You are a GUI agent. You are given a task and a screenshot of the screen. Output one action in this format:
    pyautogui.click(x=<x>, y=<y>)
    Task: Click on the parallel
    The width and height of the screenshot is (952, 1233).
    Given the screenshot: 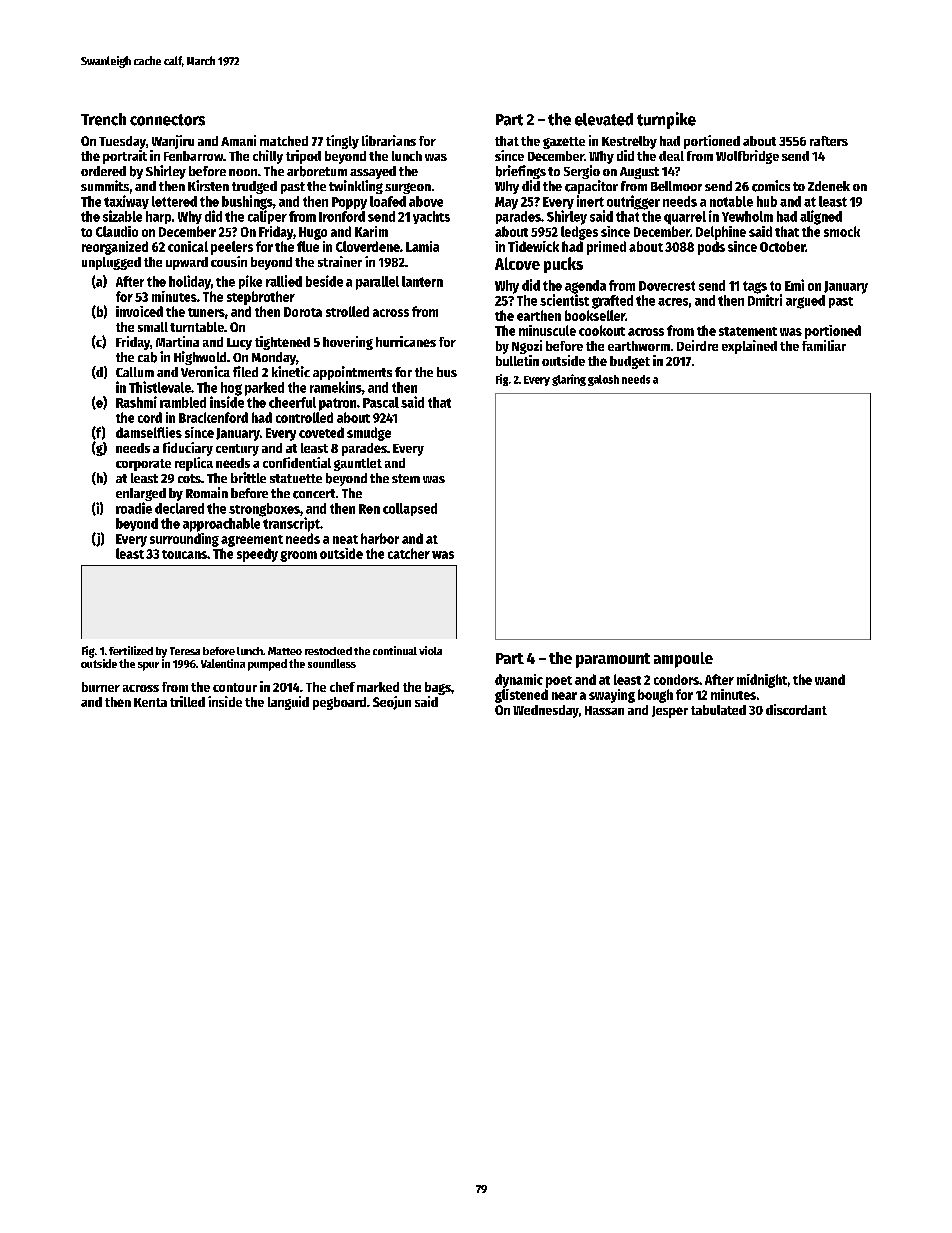 What is the action you would take?
    pyautogui.click(x=377, y=283)
